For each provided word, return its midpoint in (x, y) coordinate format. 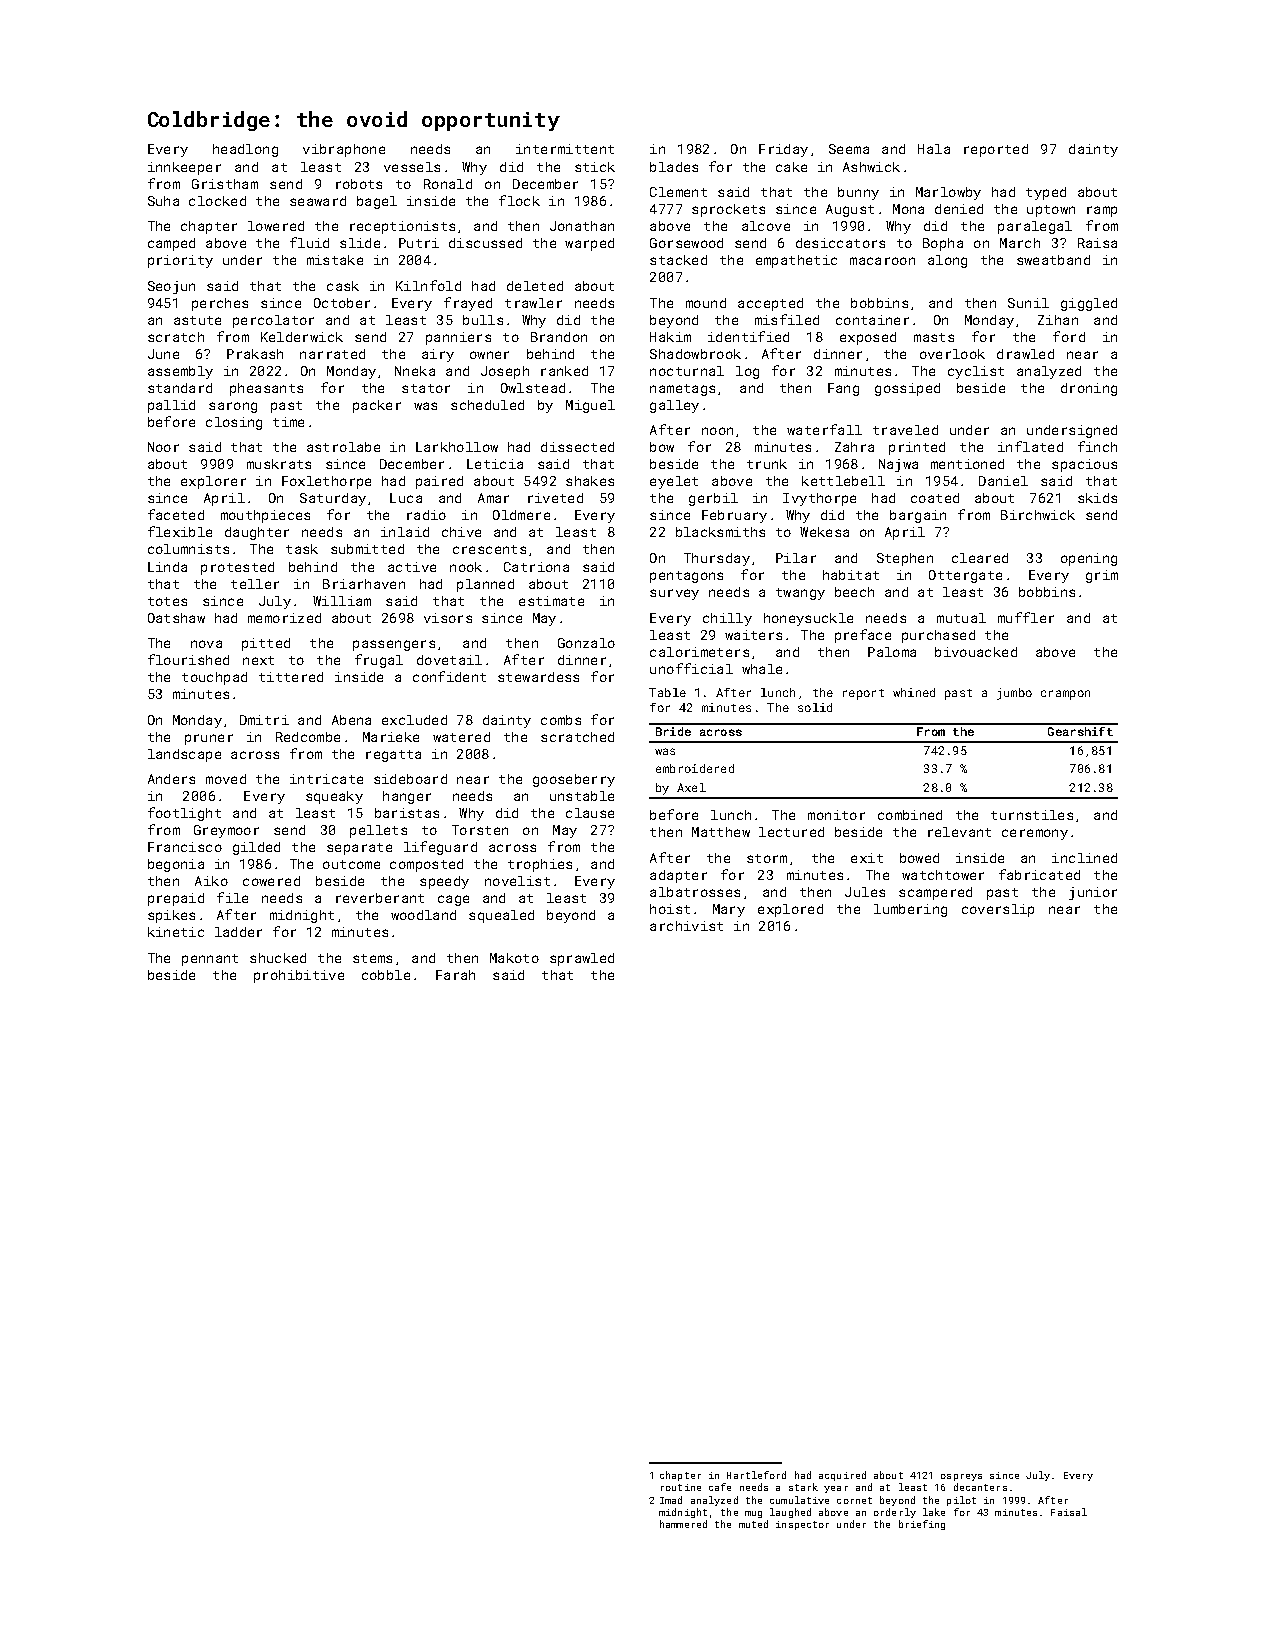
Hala (934, 149)
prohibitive (299, 976)
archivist (686, 926)
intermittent (565, 149)
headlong (245, 150)
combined (910, 815)
